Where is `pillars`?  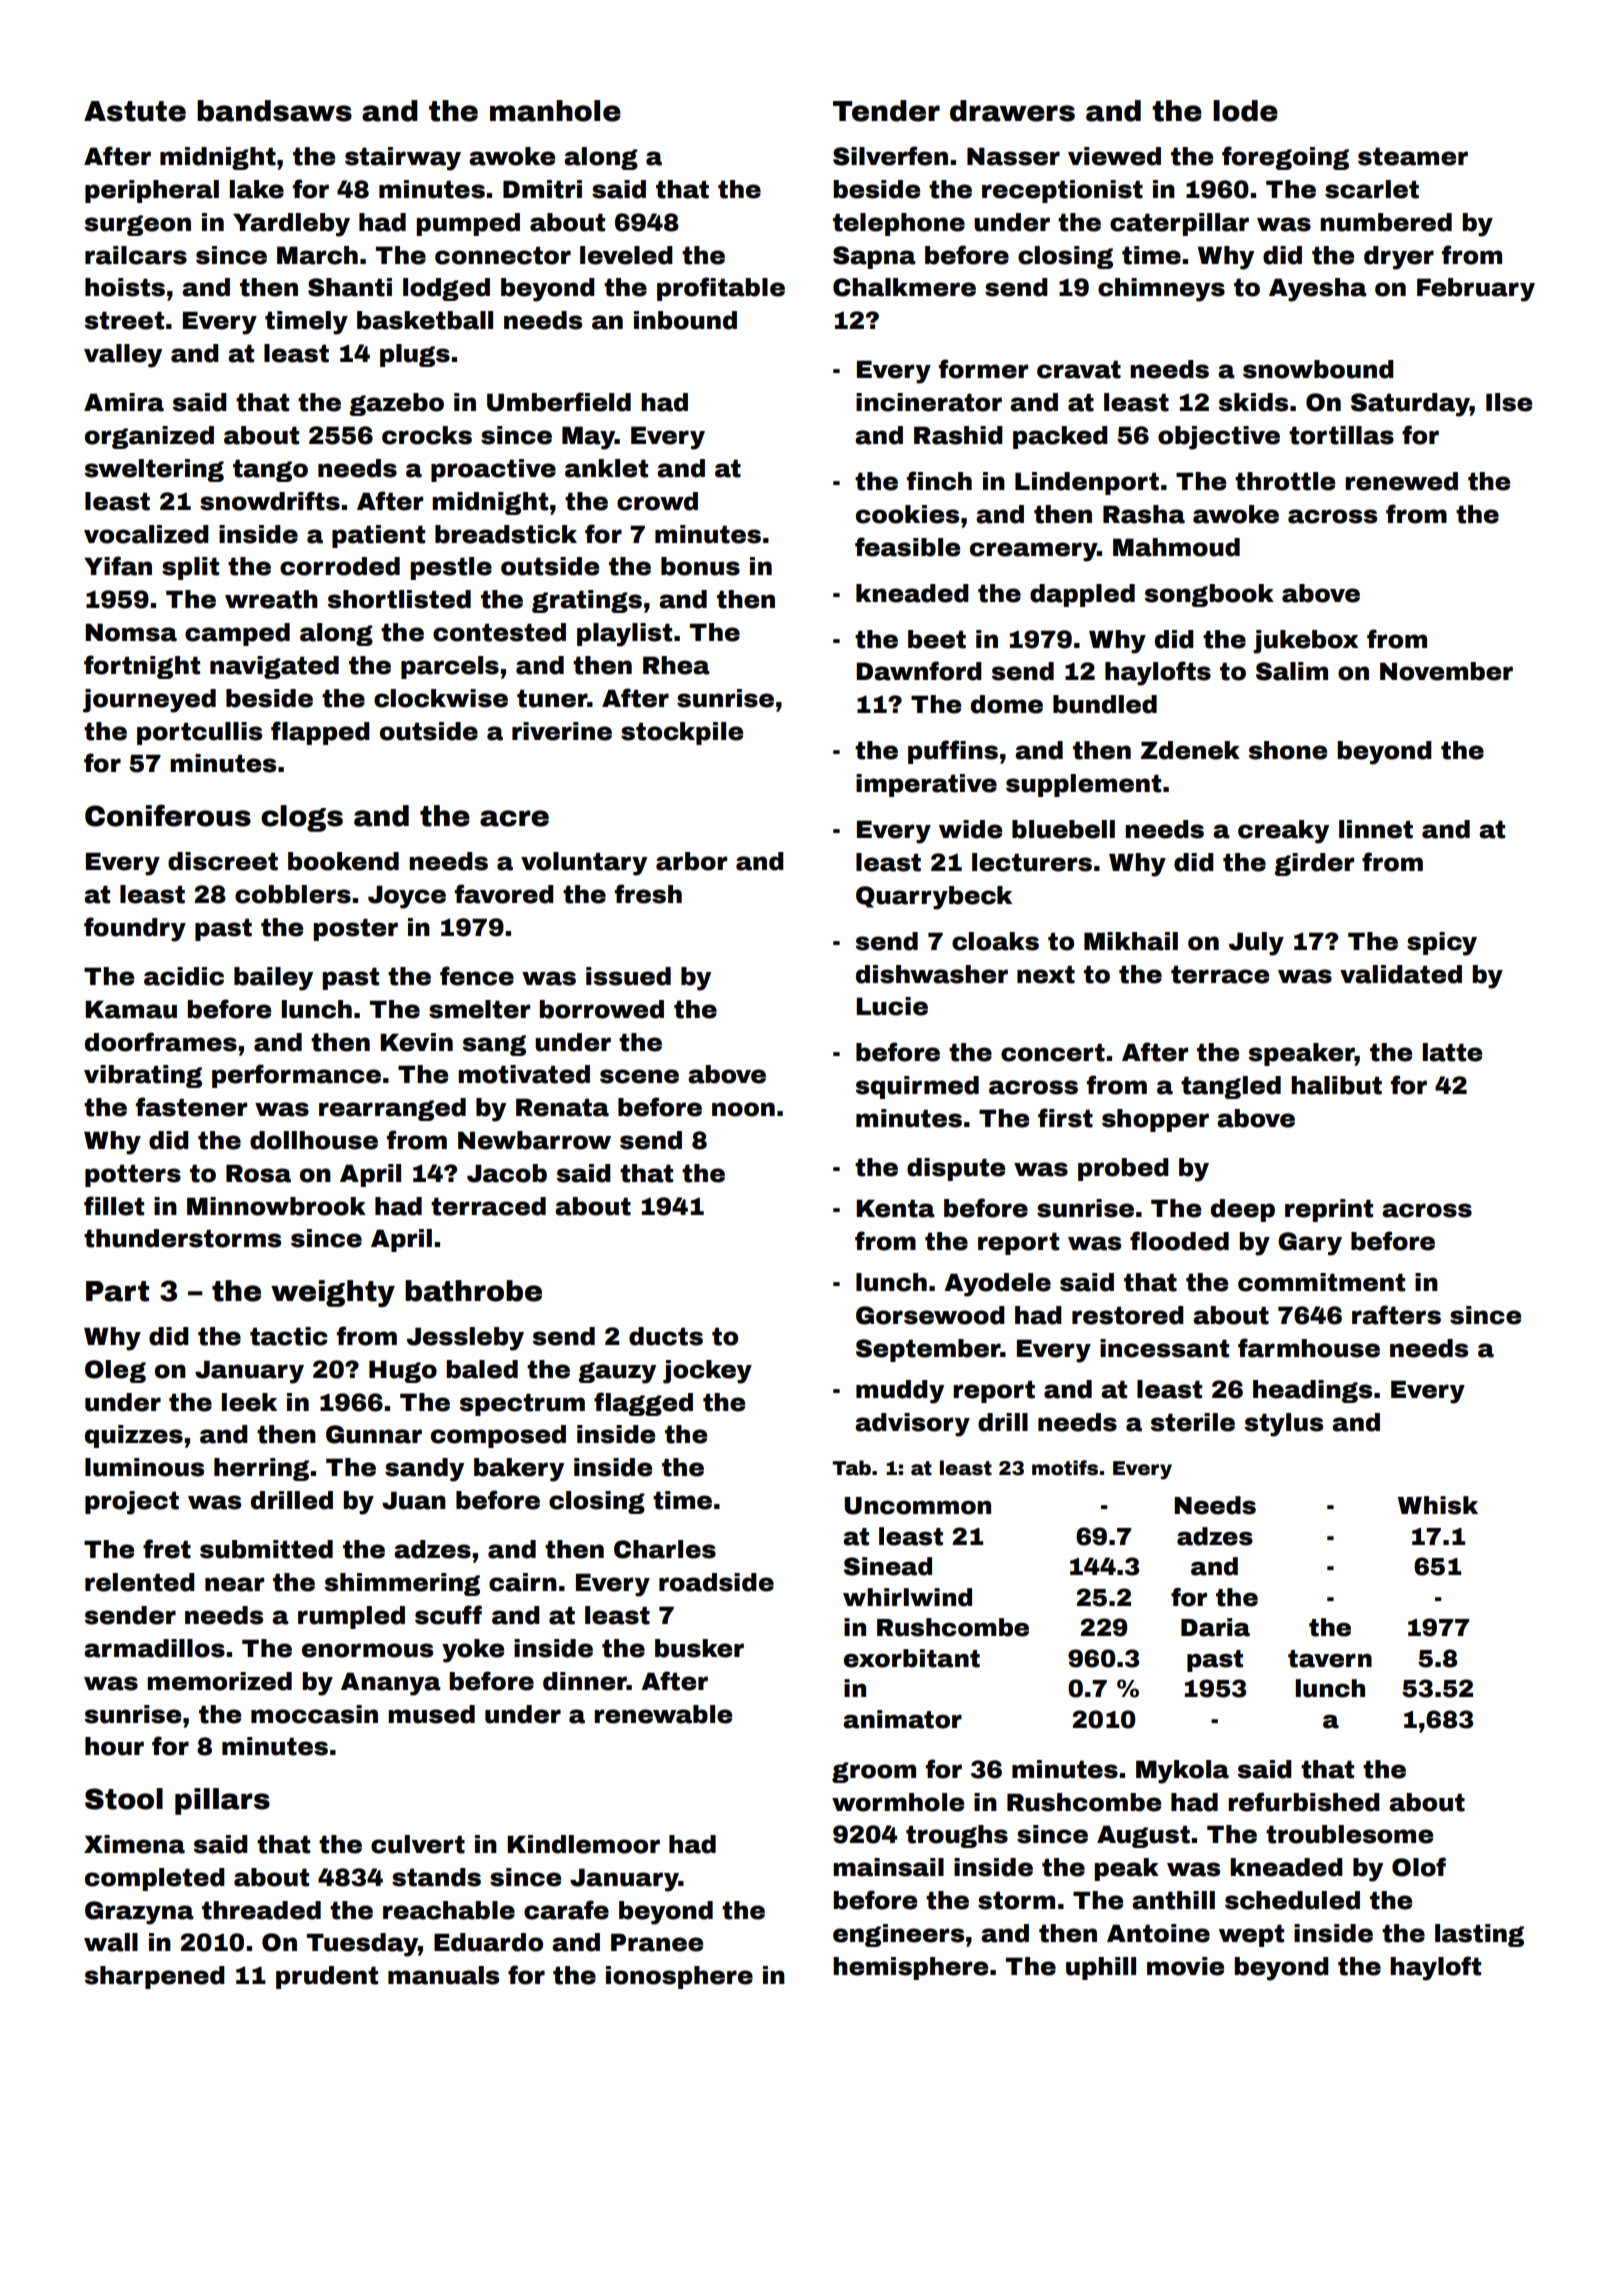 pillars is located at coordinates (222, 1801).
